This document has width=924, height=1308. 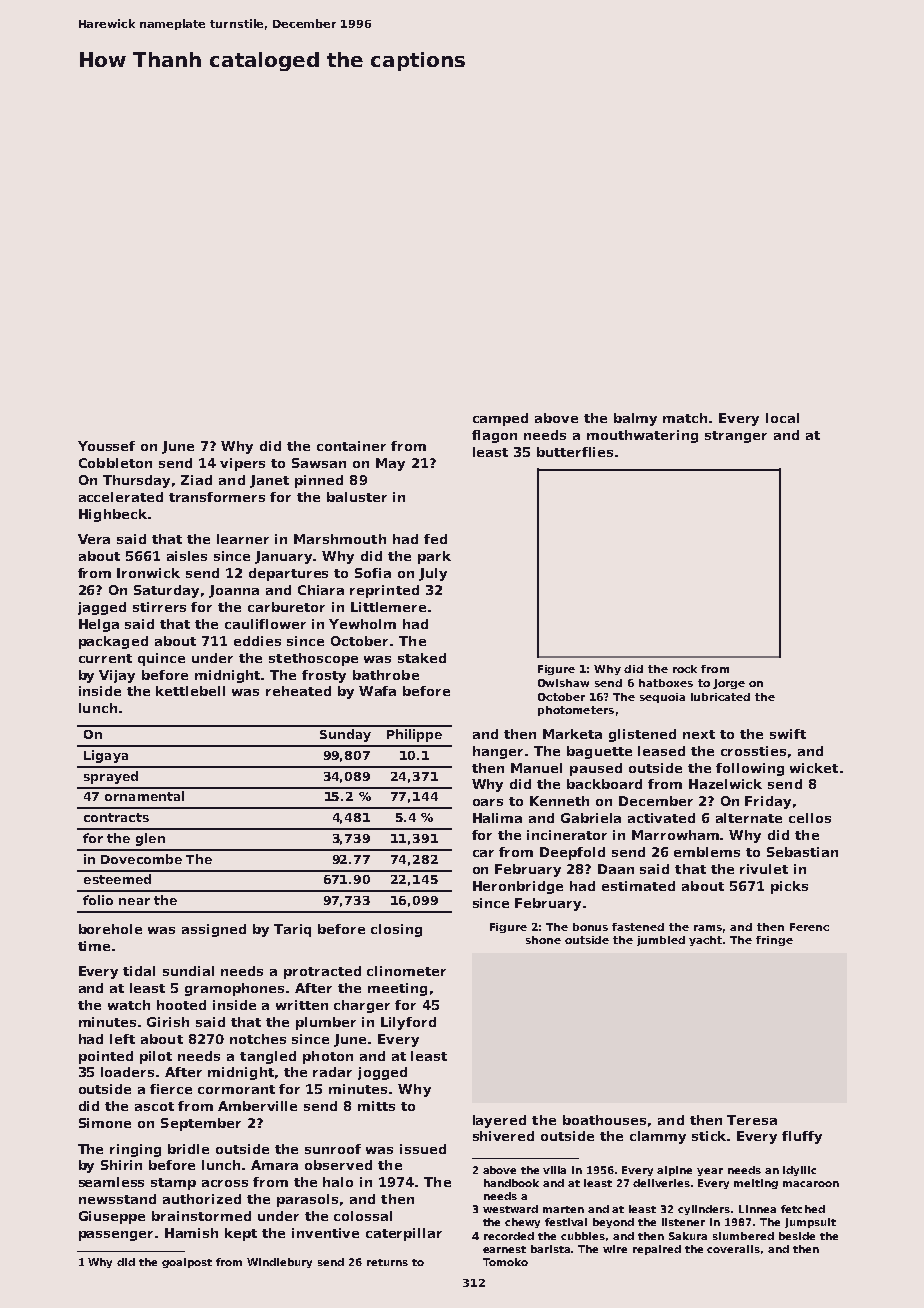 I want to click on Lilyford, so click(x=408, y=1023).
